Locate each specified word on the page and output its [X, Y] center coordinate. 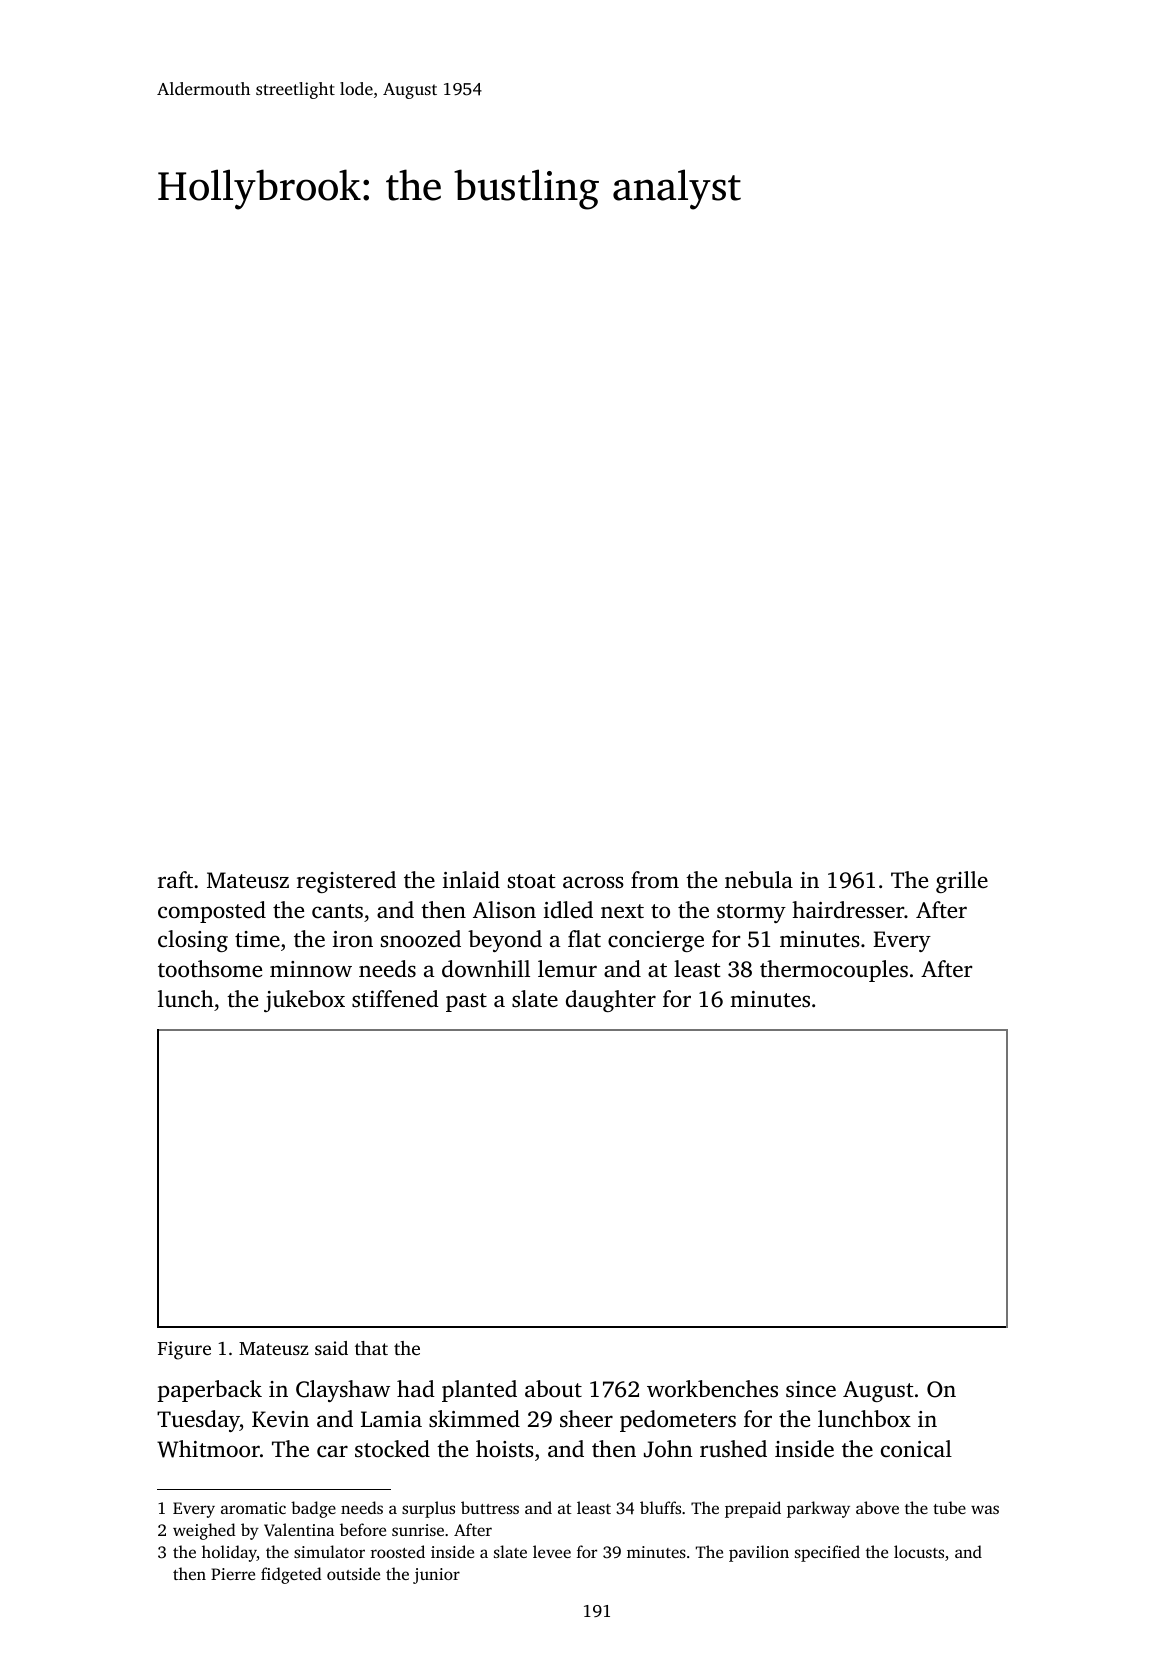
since [811, 1389]
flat [584, 938]
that [371, 1348]
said [331, 1348]
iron [353, 939]
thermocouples [834, 971]
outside [353, 1573]
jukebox [304, 1001]
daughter [611, 1001]
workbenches [712, 1389]
